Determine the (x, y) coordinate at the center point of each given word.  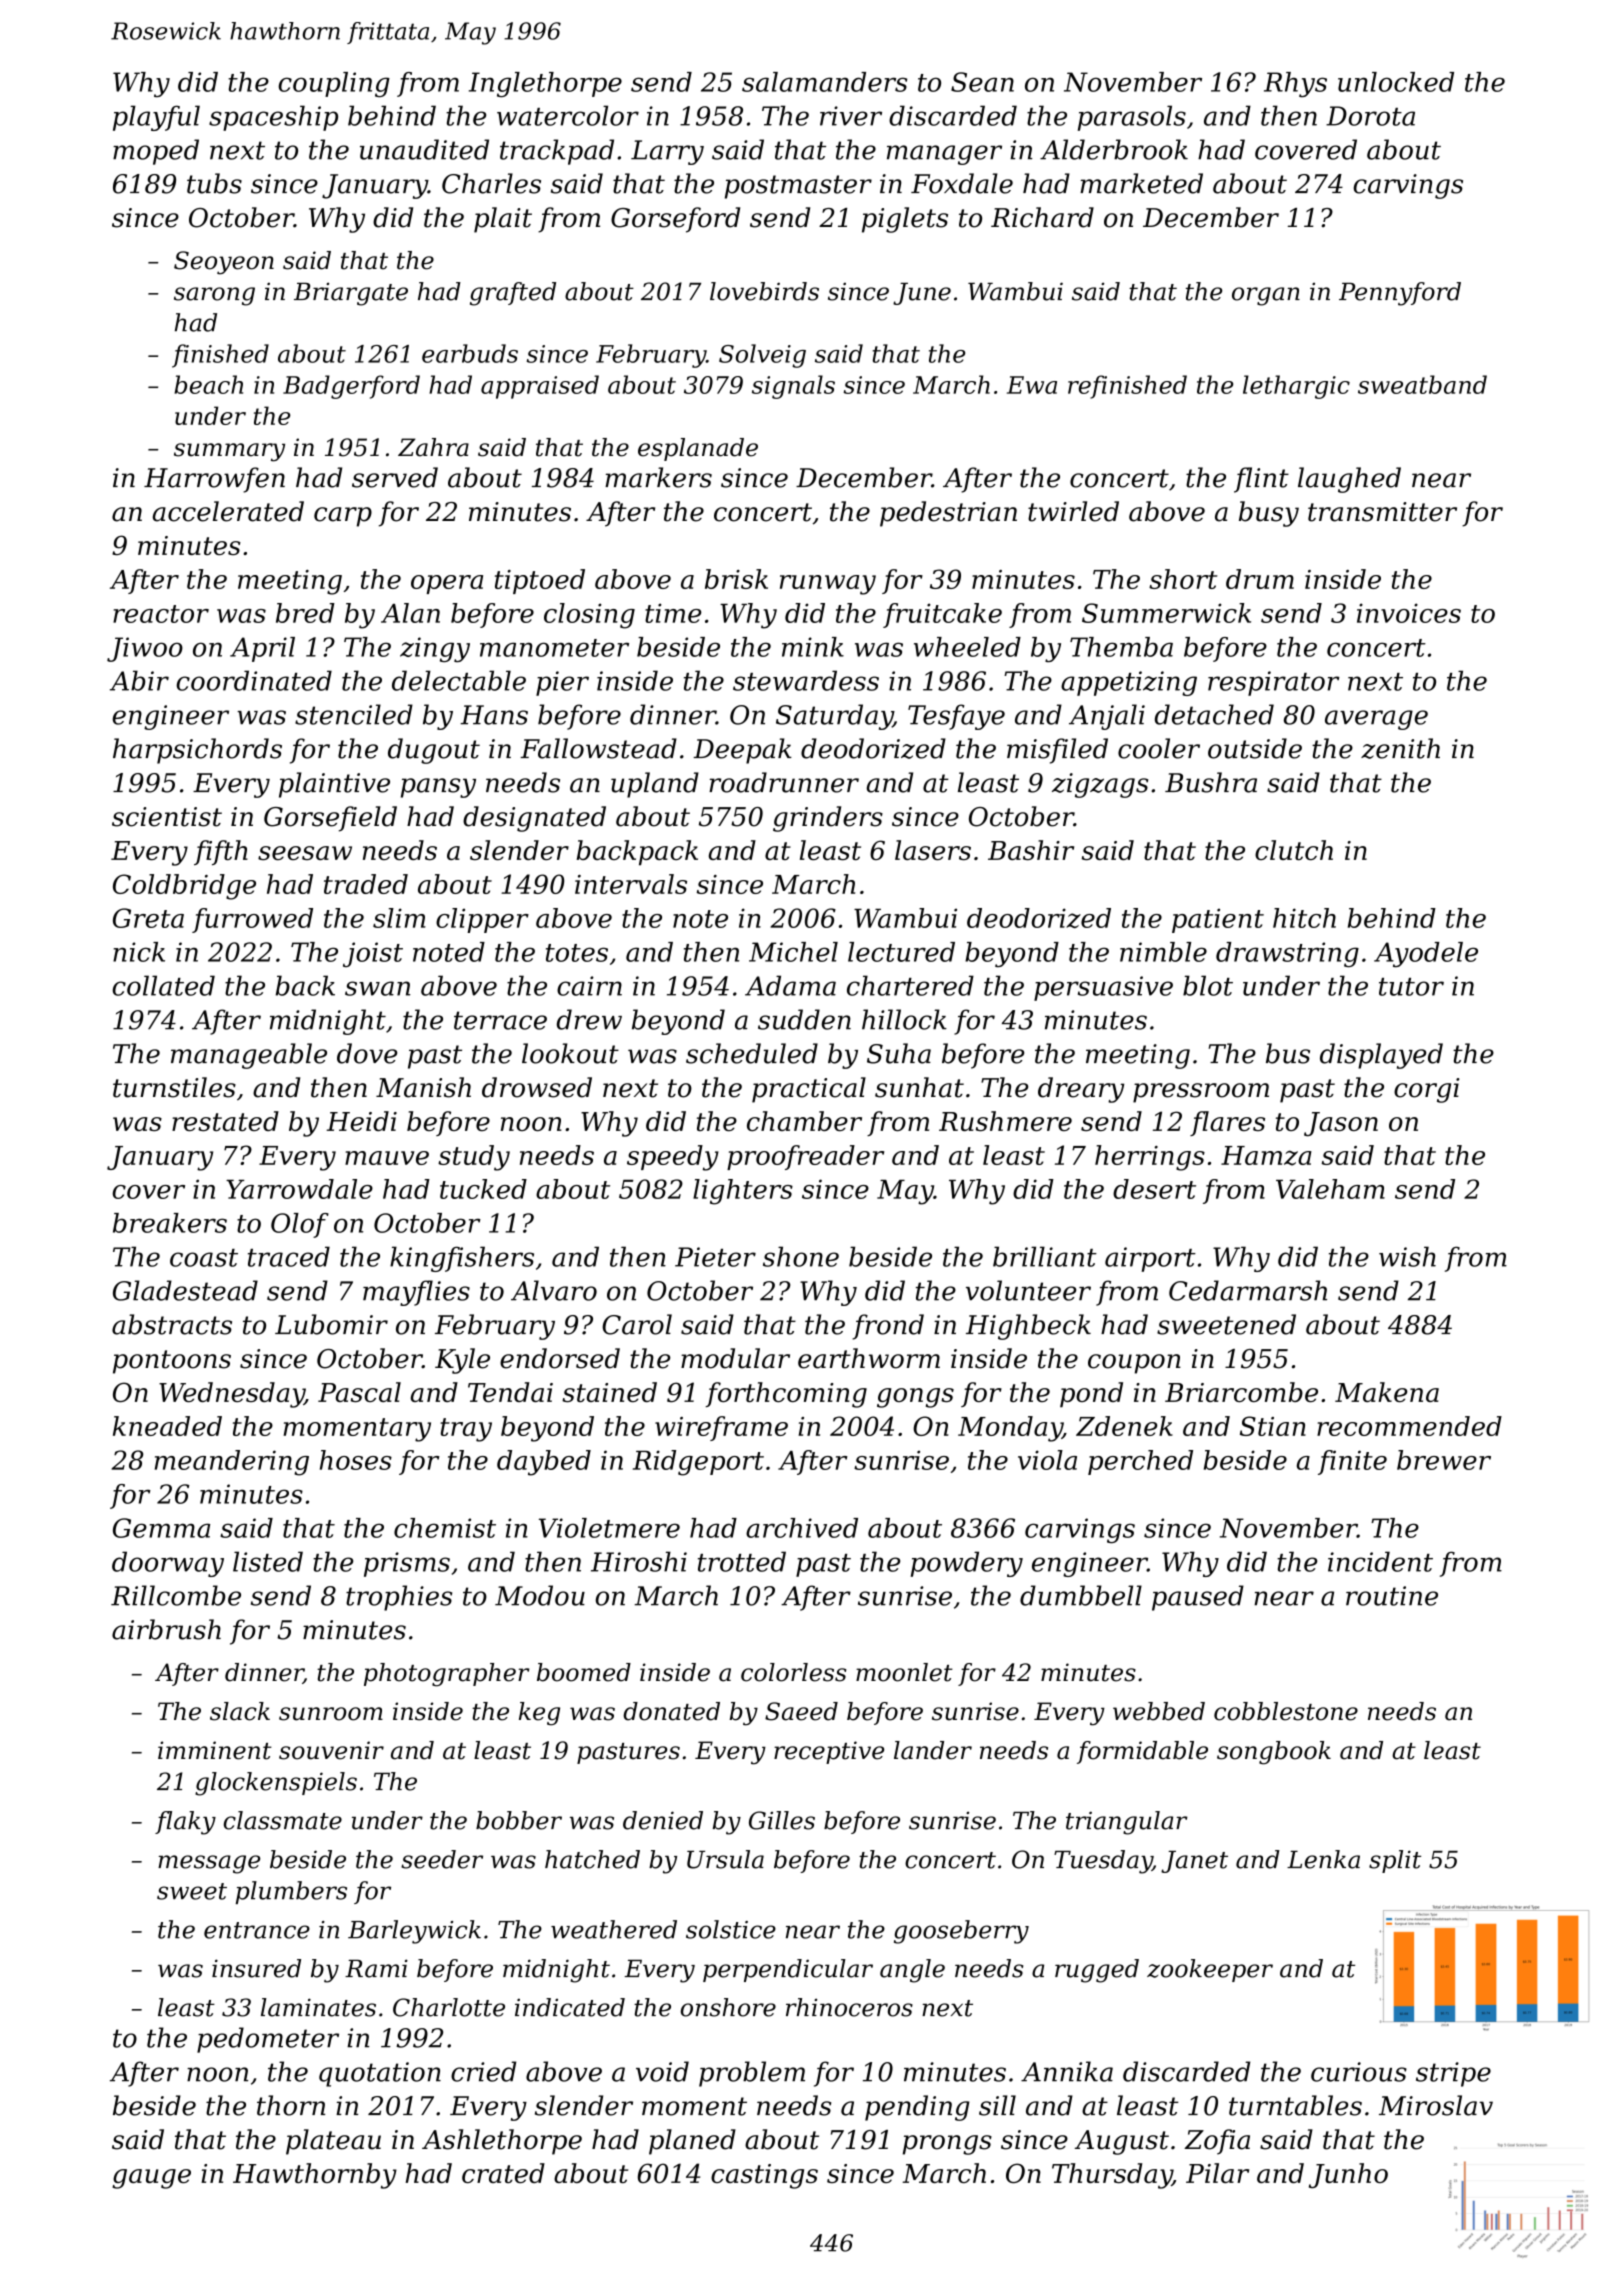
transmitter (1382, 512)
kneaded (167, 1426)
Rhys (1295, 84)
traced (289, 1256)
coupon (1134, 1364)
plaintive (334, 785)
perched (1140, 1462)
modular (735, 1358)
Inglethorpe (545, 84)
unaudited (424, 149)
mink (813, 647)
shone (801, 1256)
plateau (333, 2142)
